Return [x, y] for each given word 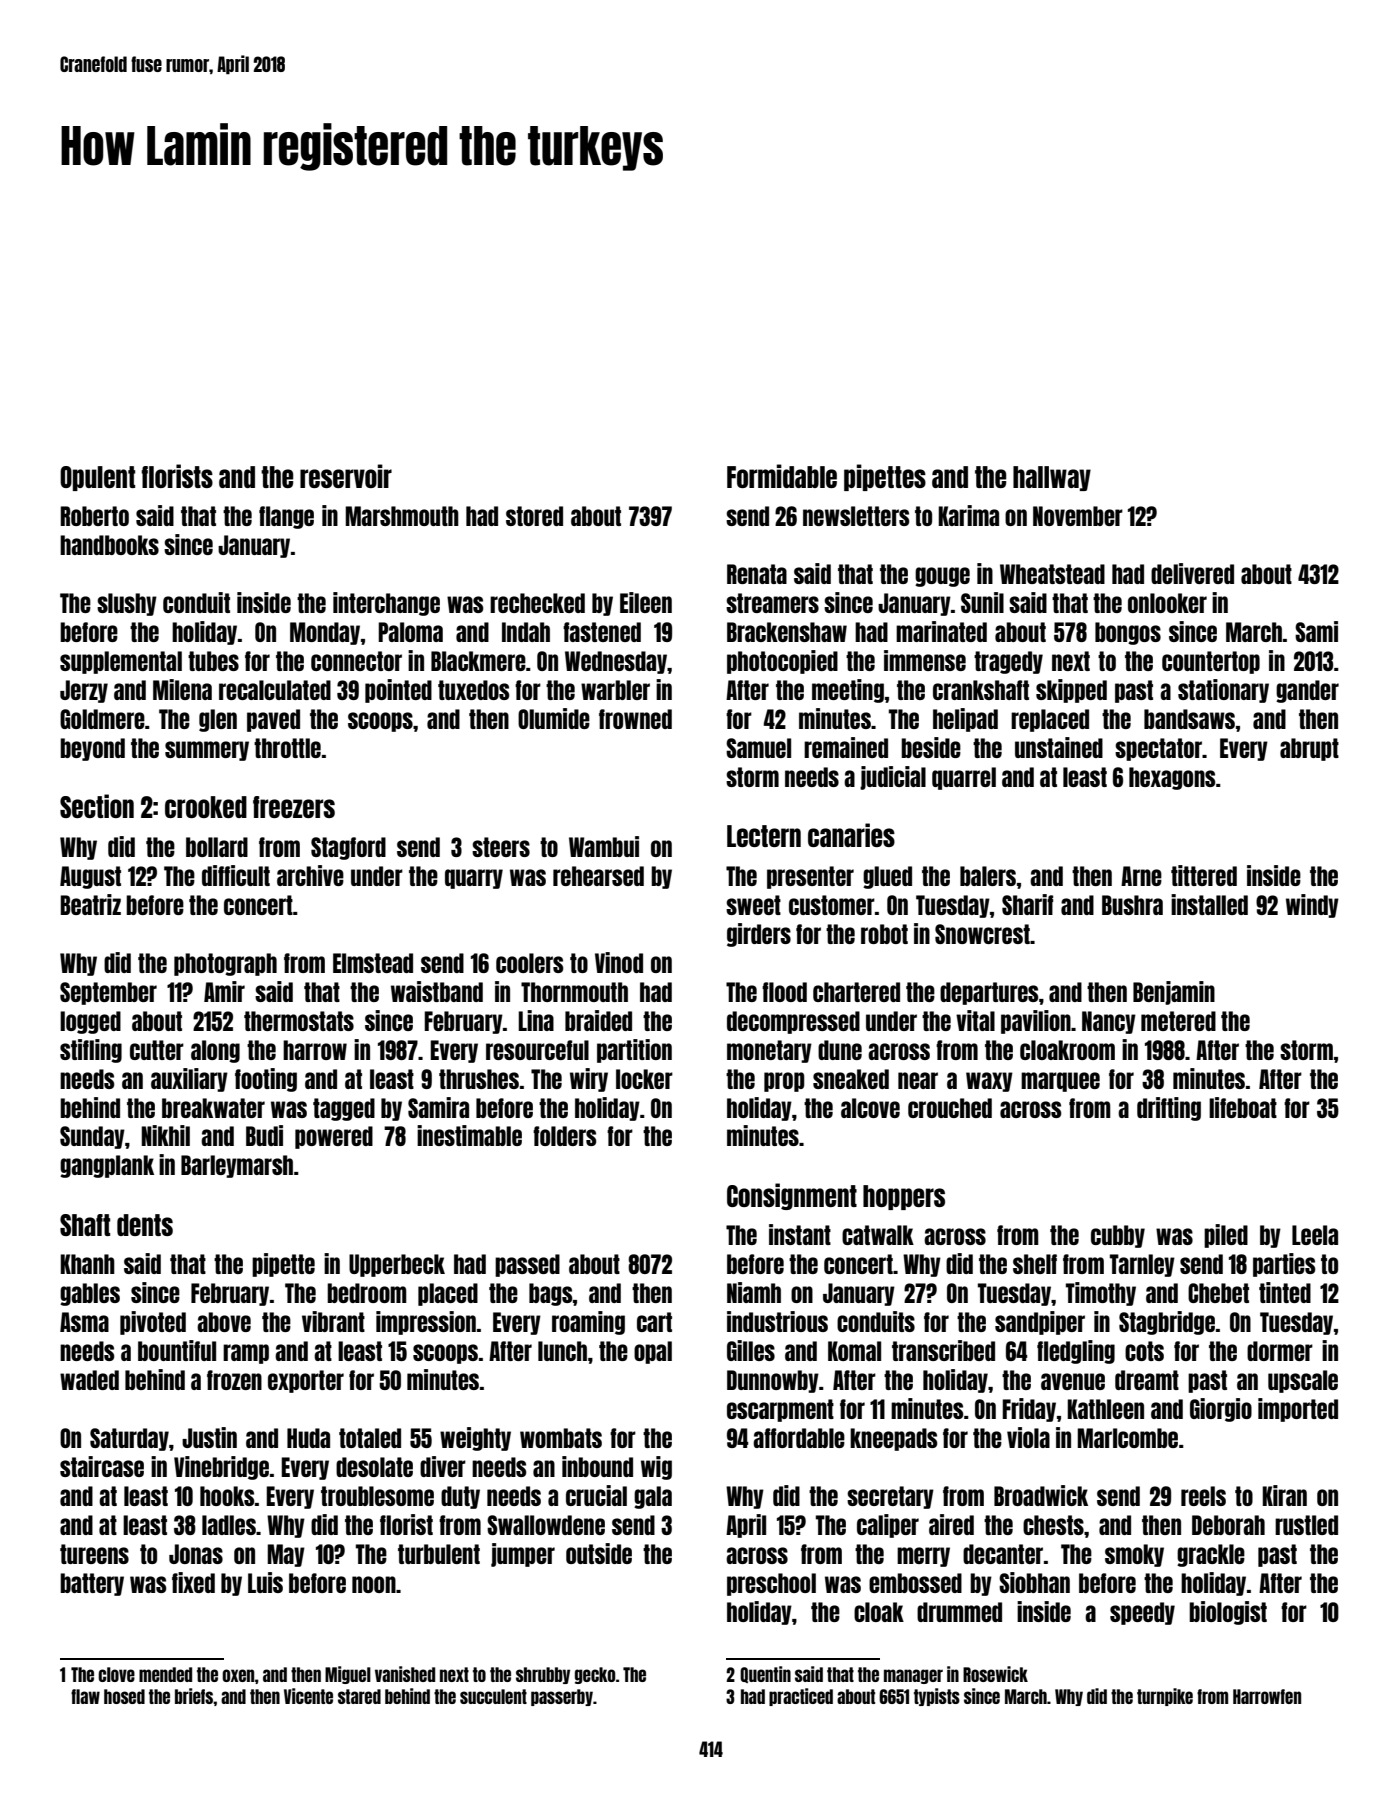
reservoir [346, 476]
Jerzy [84, 691]
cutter [157, 1050]
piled [1226, 1236]
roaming [588, 1323]
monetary [769, 1051]
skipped [1071, 691]
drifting [1169, 1109]
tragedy [1008, 662]
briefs [194, 1696]
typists [937, 1697]
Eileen [646, 602]
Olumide [554, 718]
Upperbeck [397, 1265]
